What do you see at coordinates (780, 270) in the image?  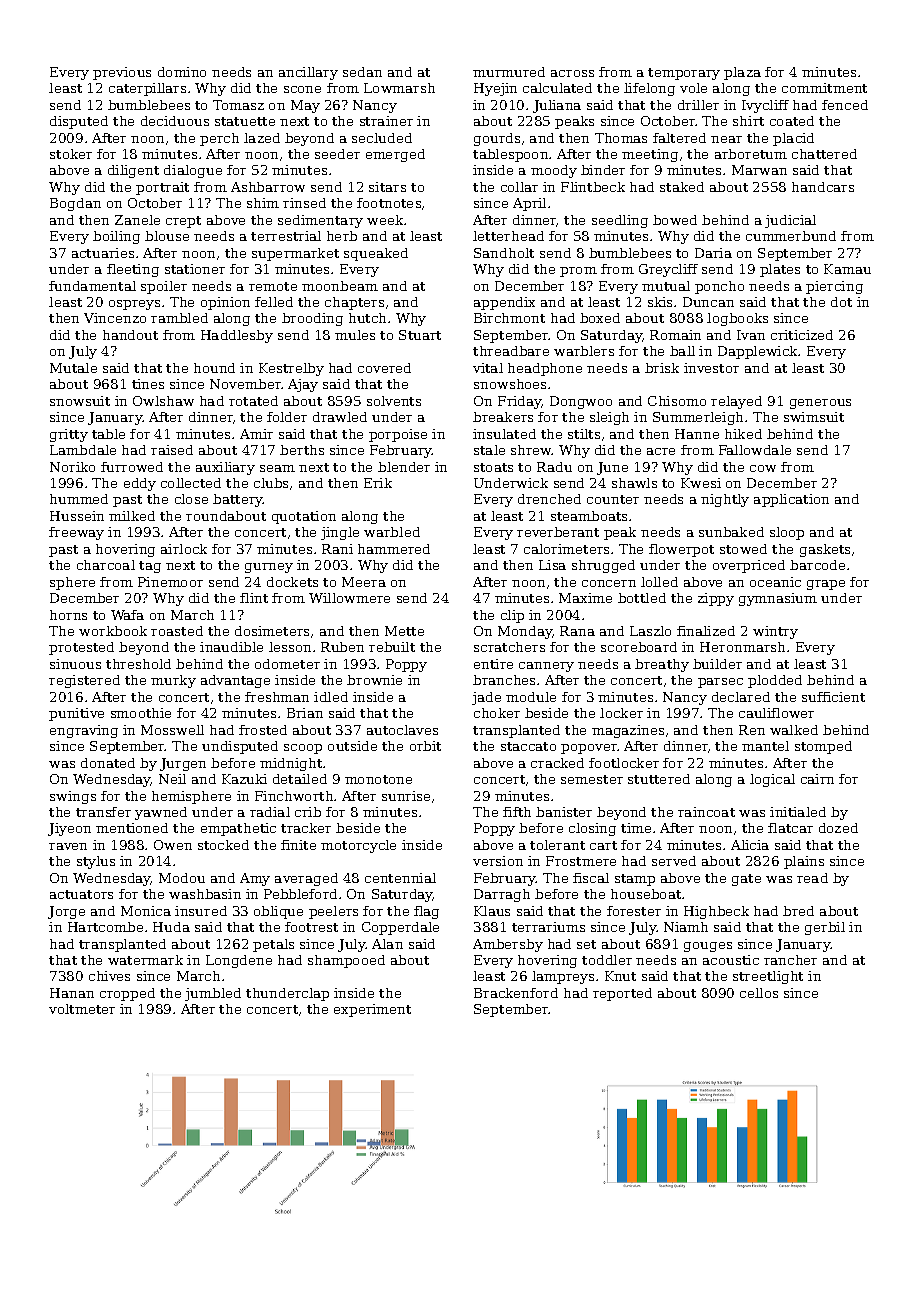 I see `plates` at bounding box center [780, 270].
